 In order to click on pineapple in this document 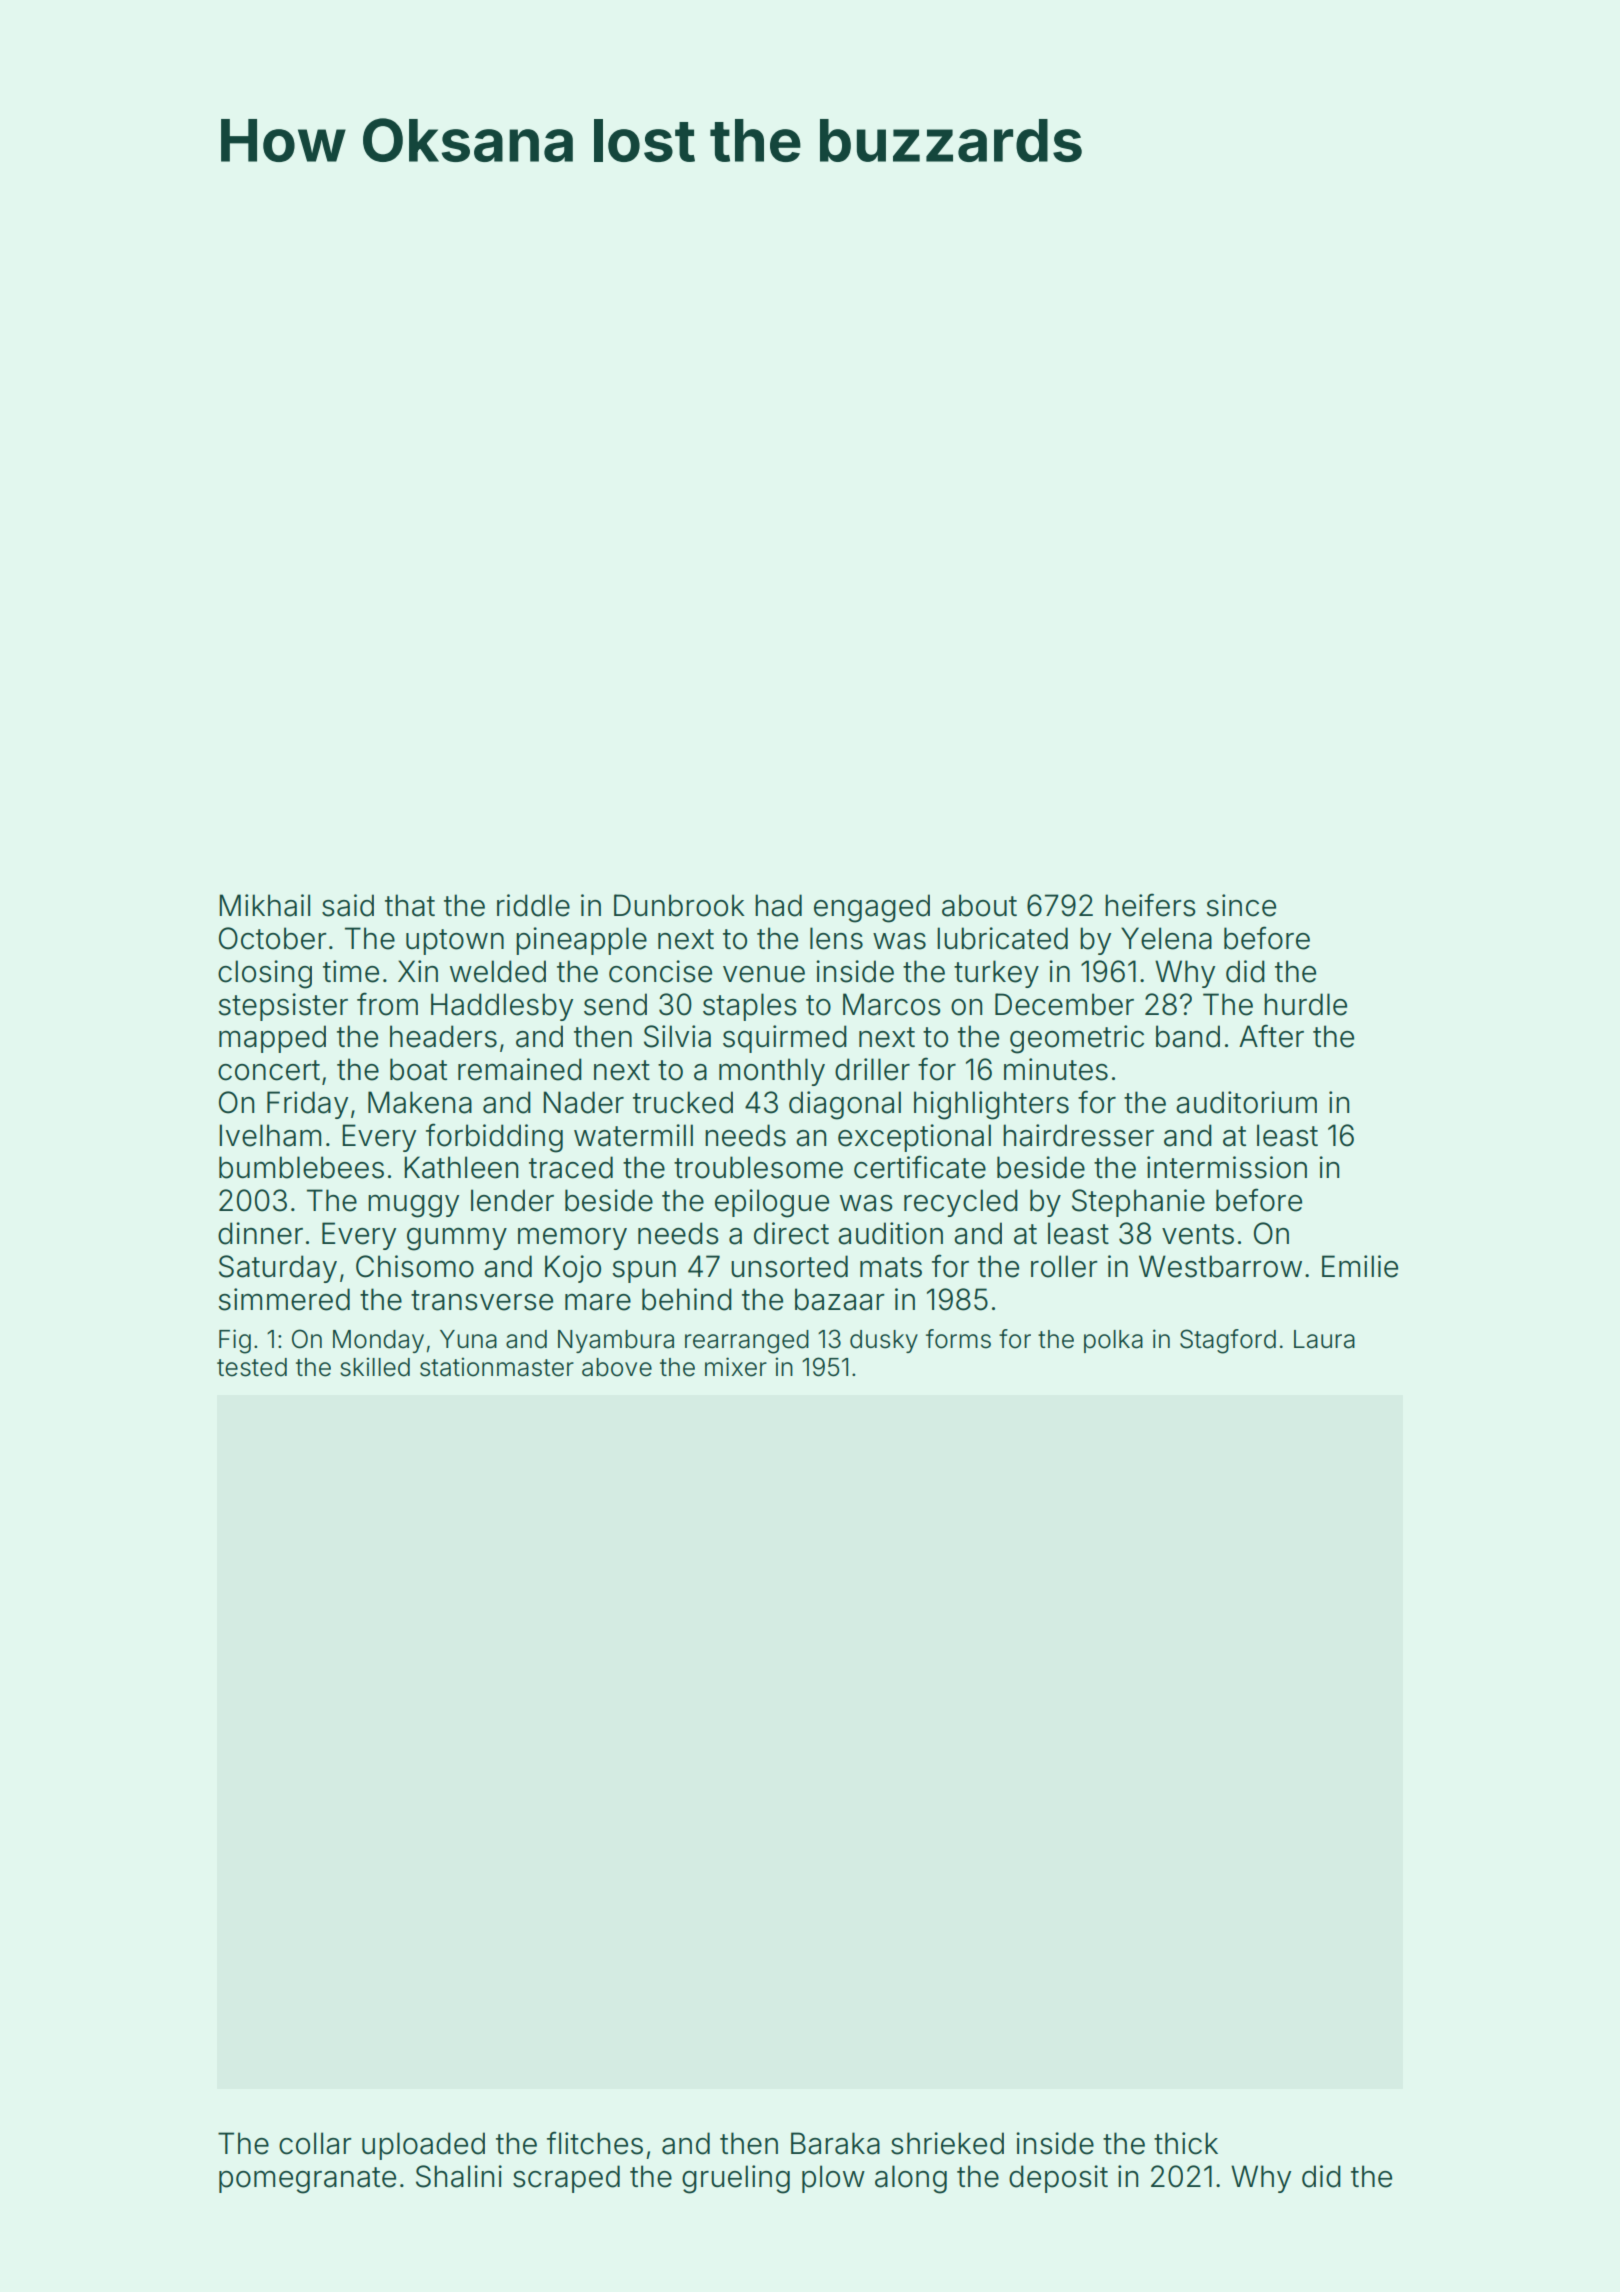, I will do `click(581, 941)`.
